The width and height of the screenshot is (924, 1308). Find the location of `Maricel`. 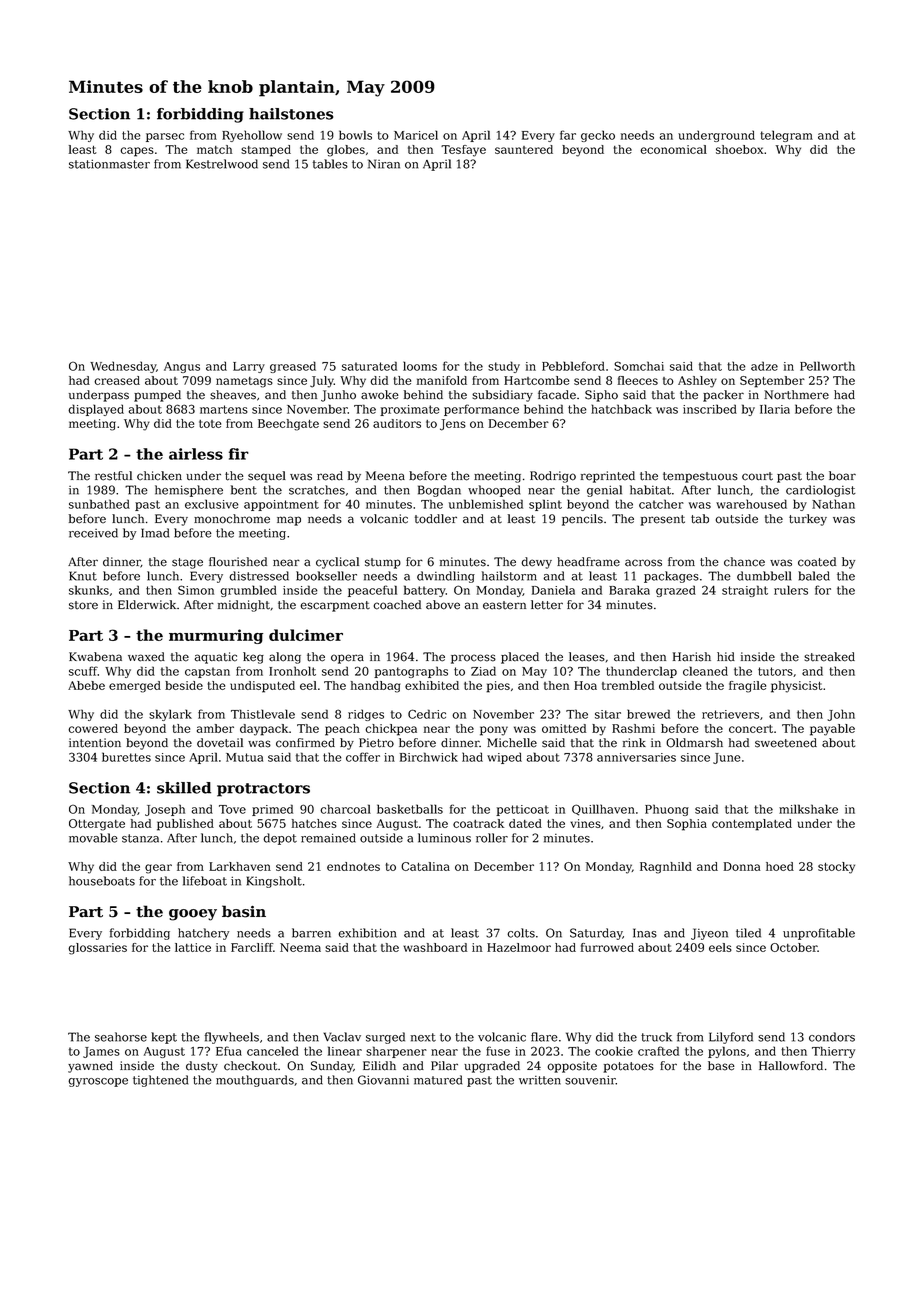

Maricel is located at coordinates (416, 135).
